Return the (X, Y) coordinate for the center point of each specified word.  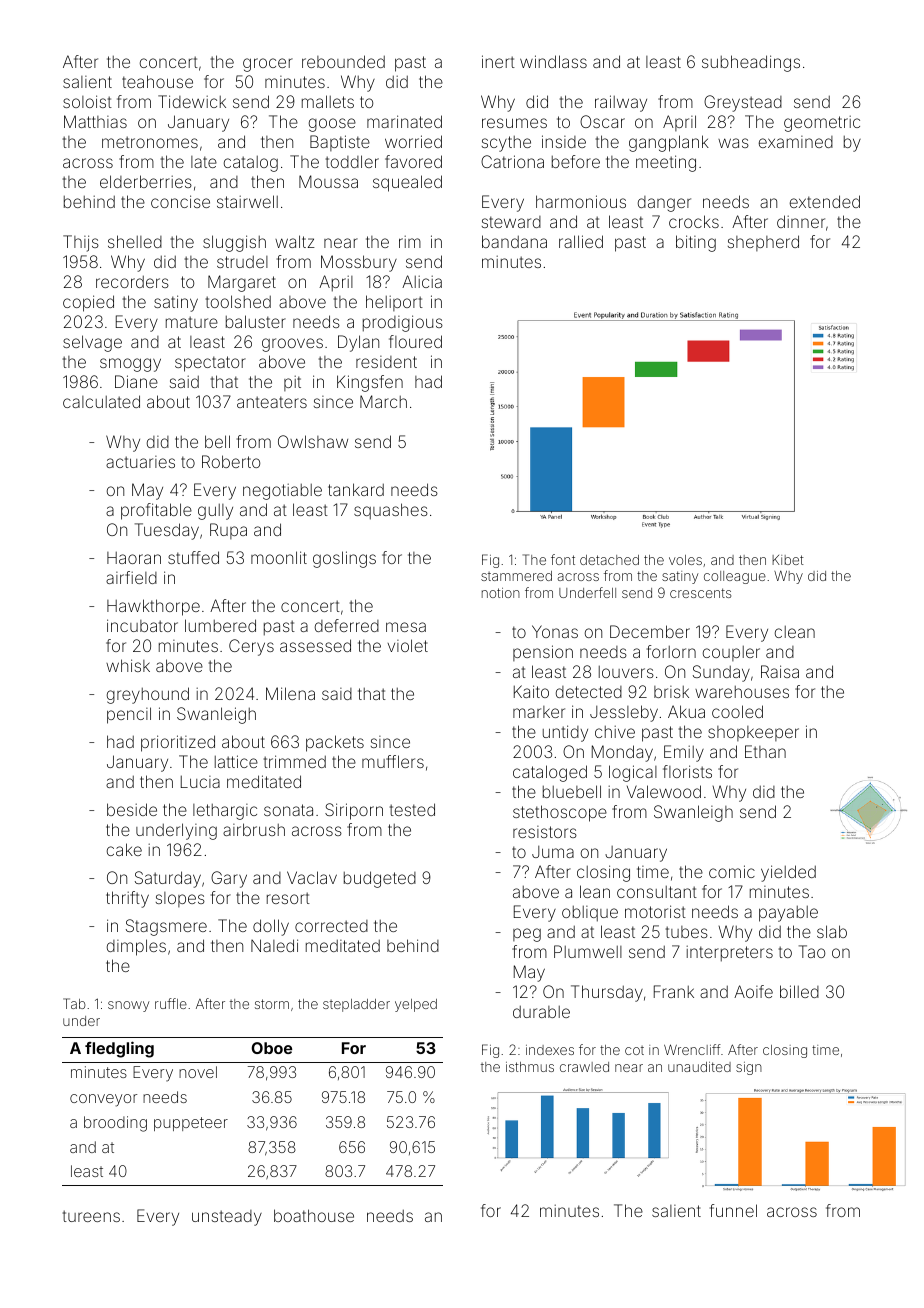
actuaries (140, 462)
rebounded (343, 61)
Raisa (780, 671)
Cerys (251, 647)
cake (124, 849)
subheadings (751, 63)
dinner (801, 221)
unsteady (227, 1218)
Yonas (555, 631)
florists (687, 771)
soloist (87, 101)
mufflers (393, 761)
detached (609, 560)
